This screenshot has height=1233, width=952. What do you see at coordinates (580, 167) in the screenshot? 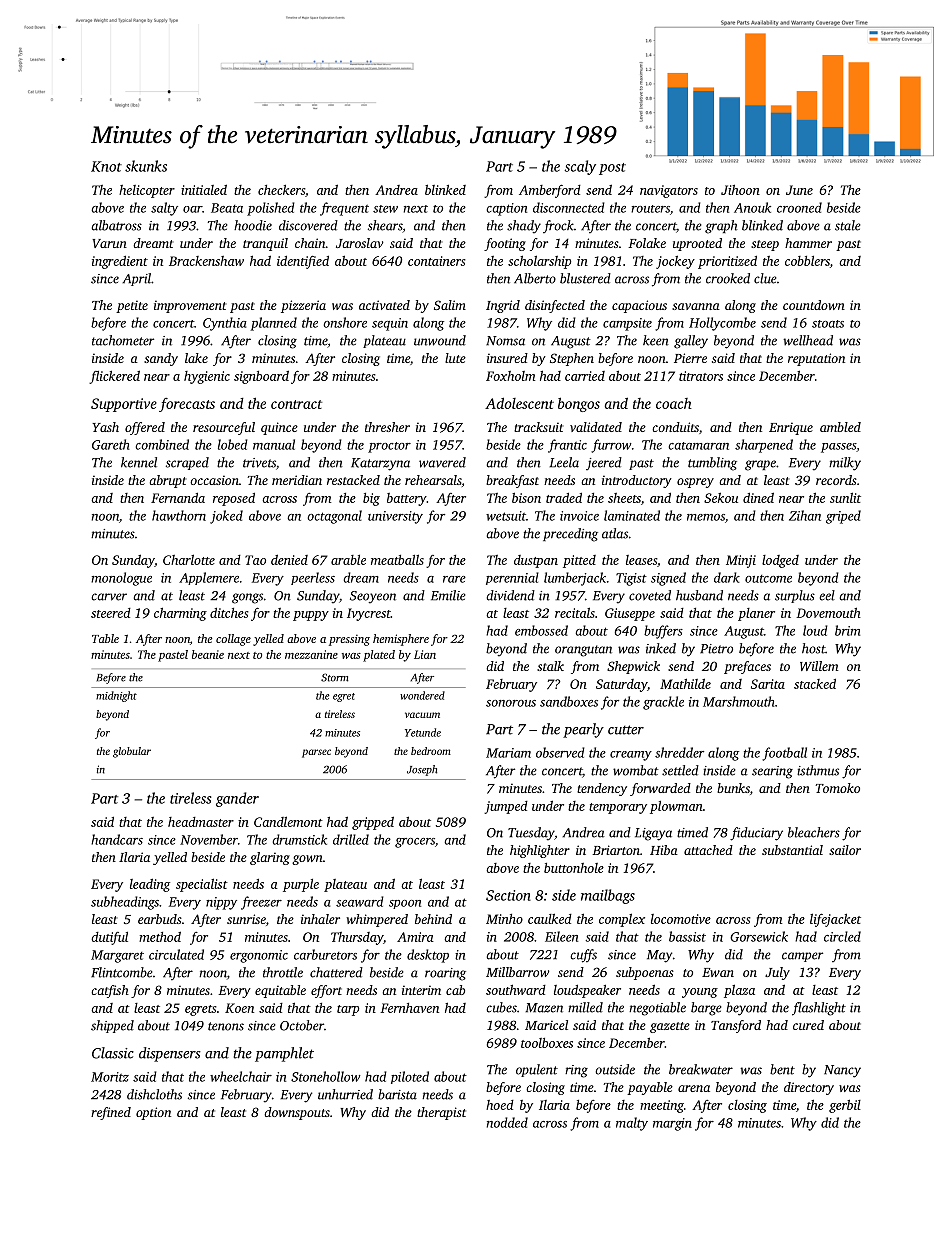
I see `scaly` at bounding box center [580, 167].
